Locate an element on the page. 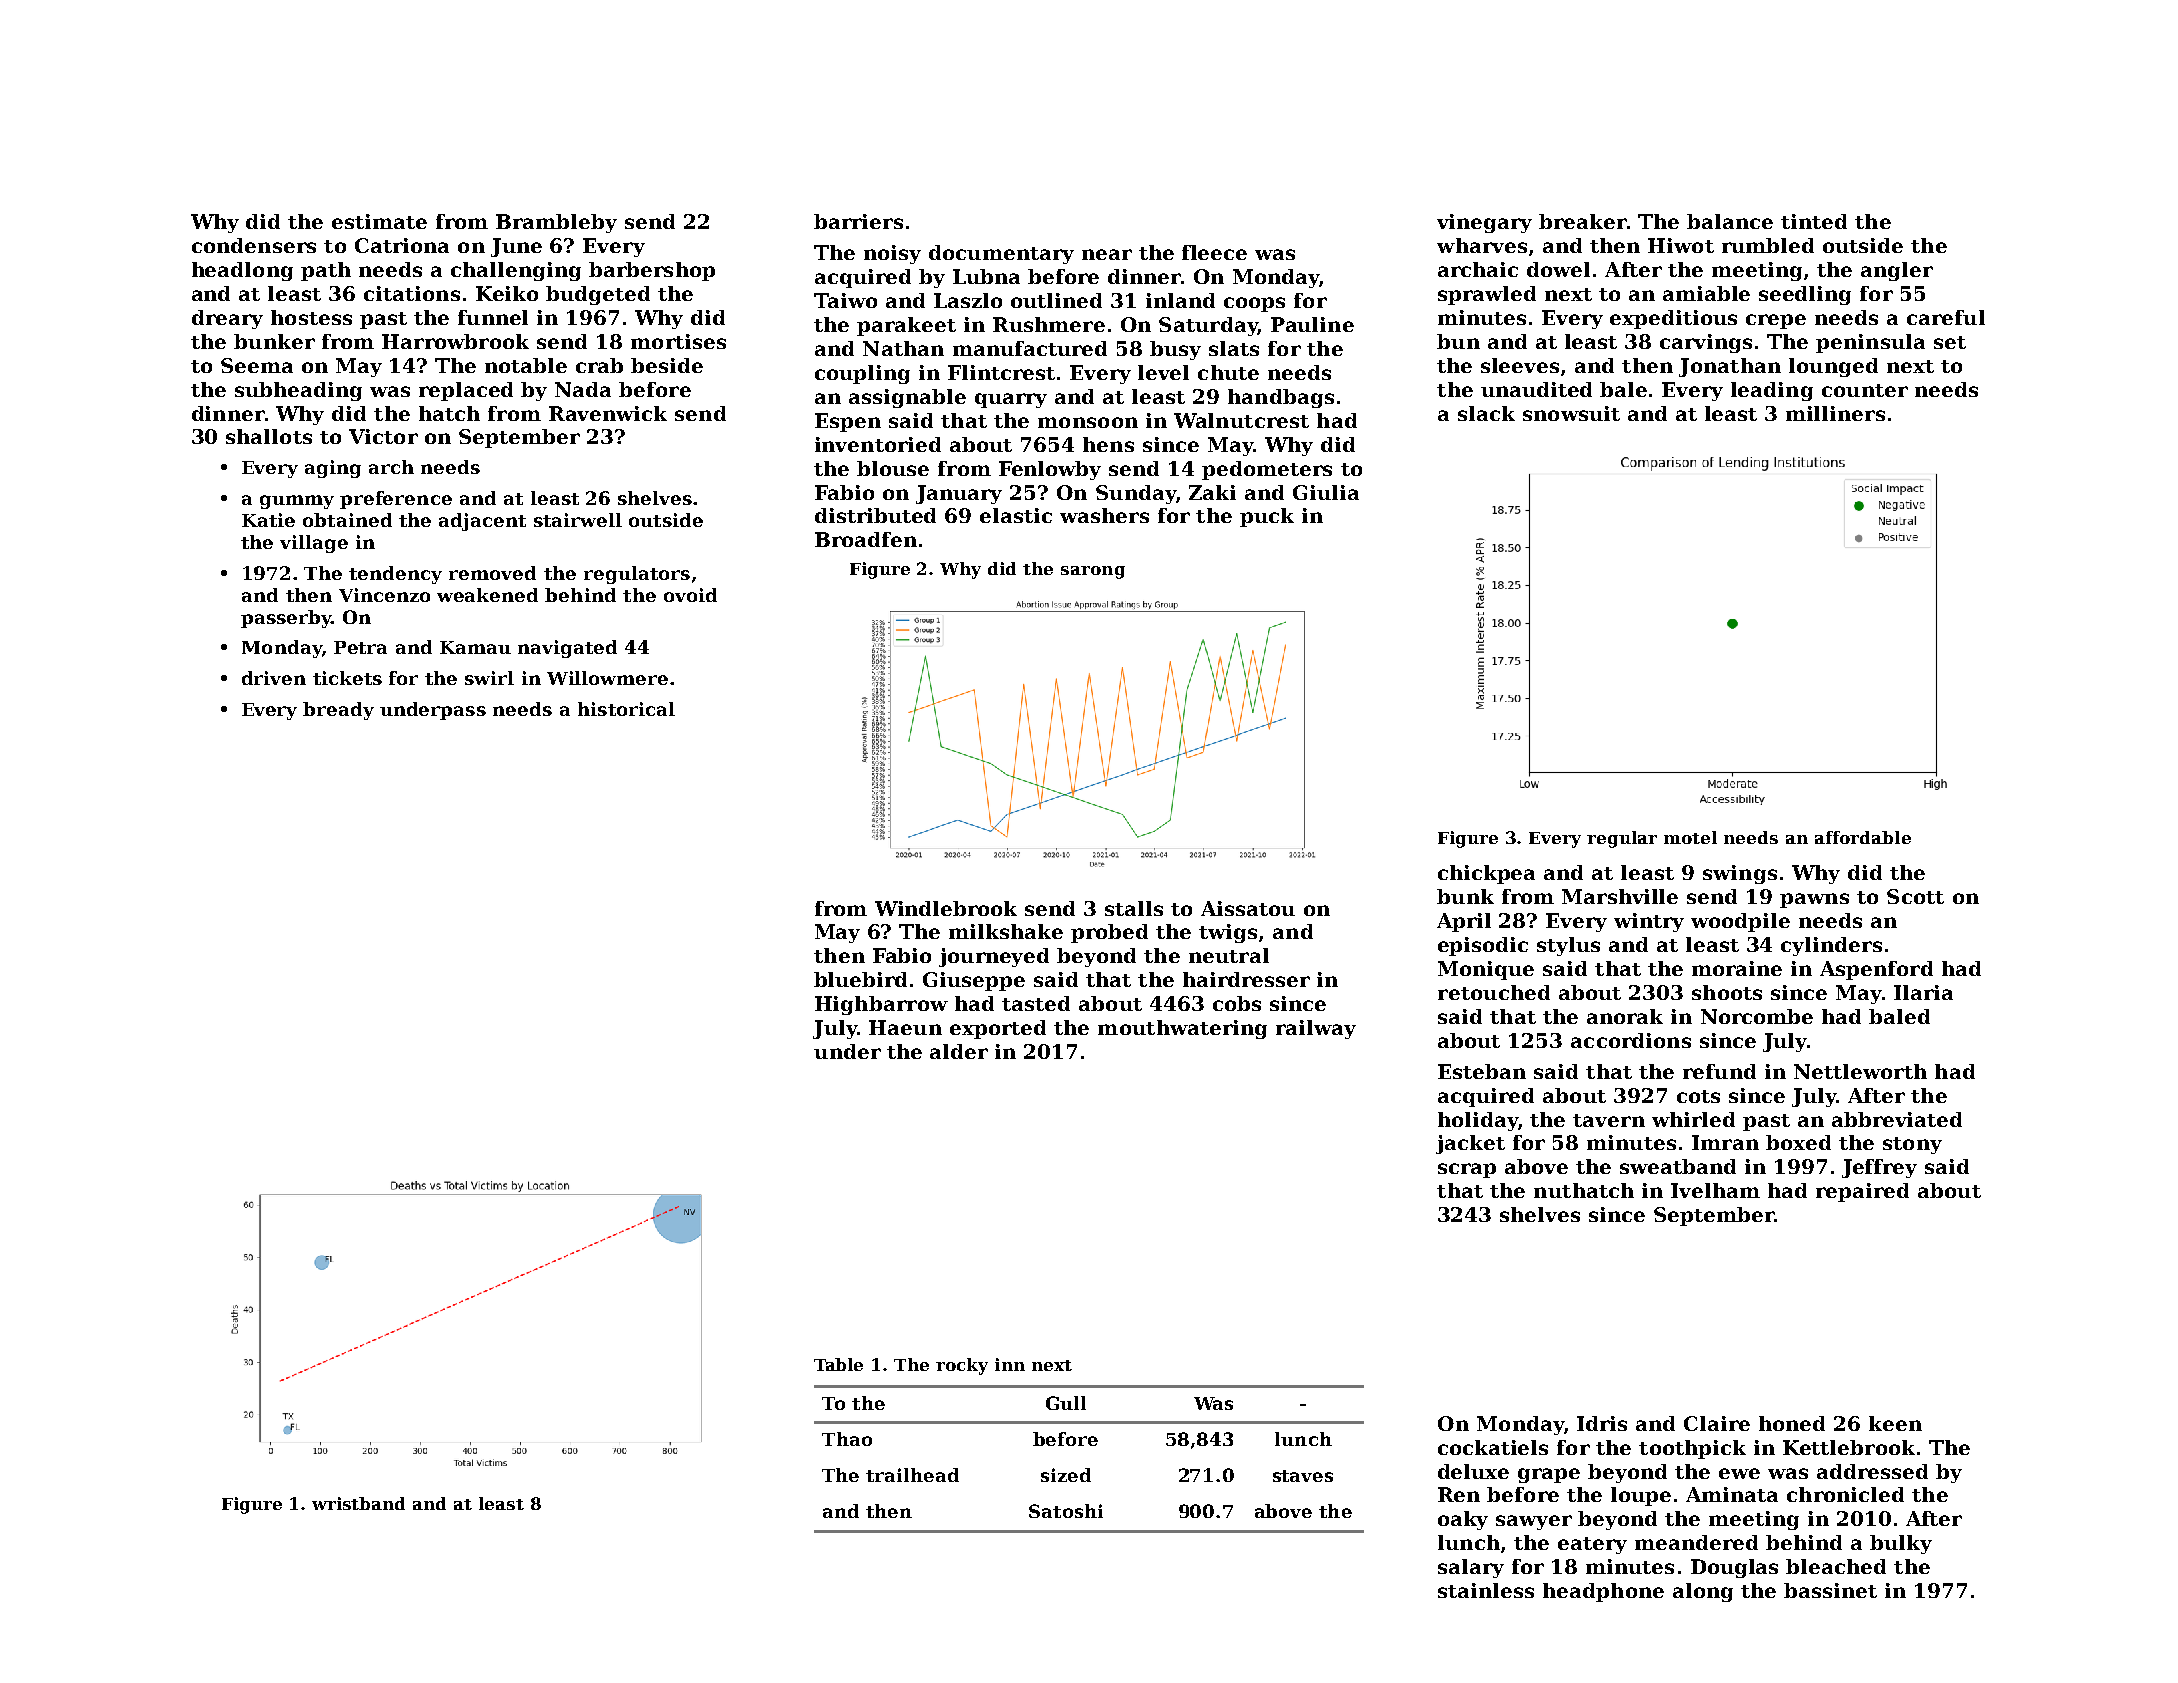 The height and width of the document is (1683, 2178). probed is located at coordinates (1109, 933).
